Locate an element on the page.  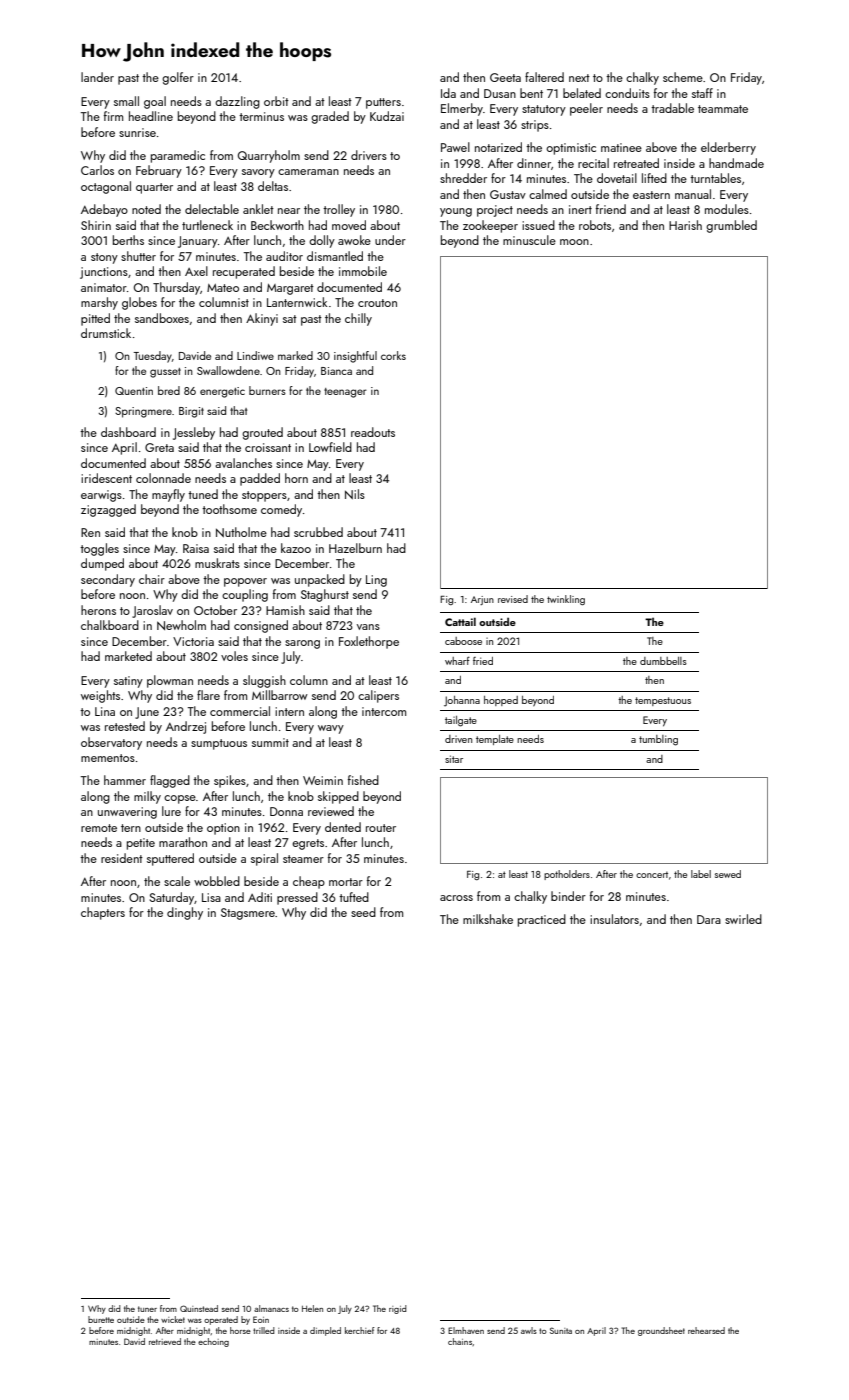
toggles is located at coordinates (99, 549).
